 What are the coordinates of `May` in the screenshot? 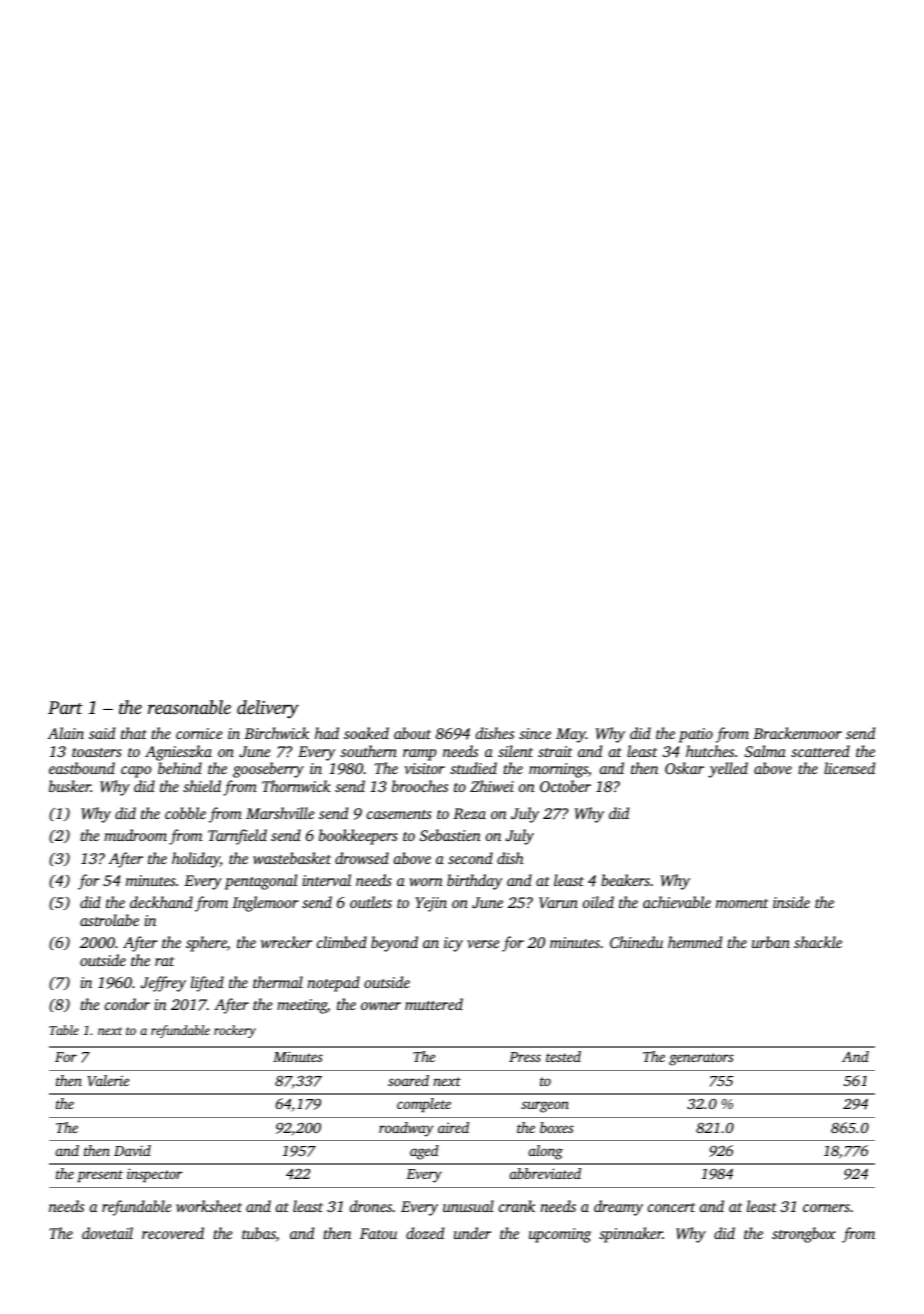 It's located at (571, 735).
